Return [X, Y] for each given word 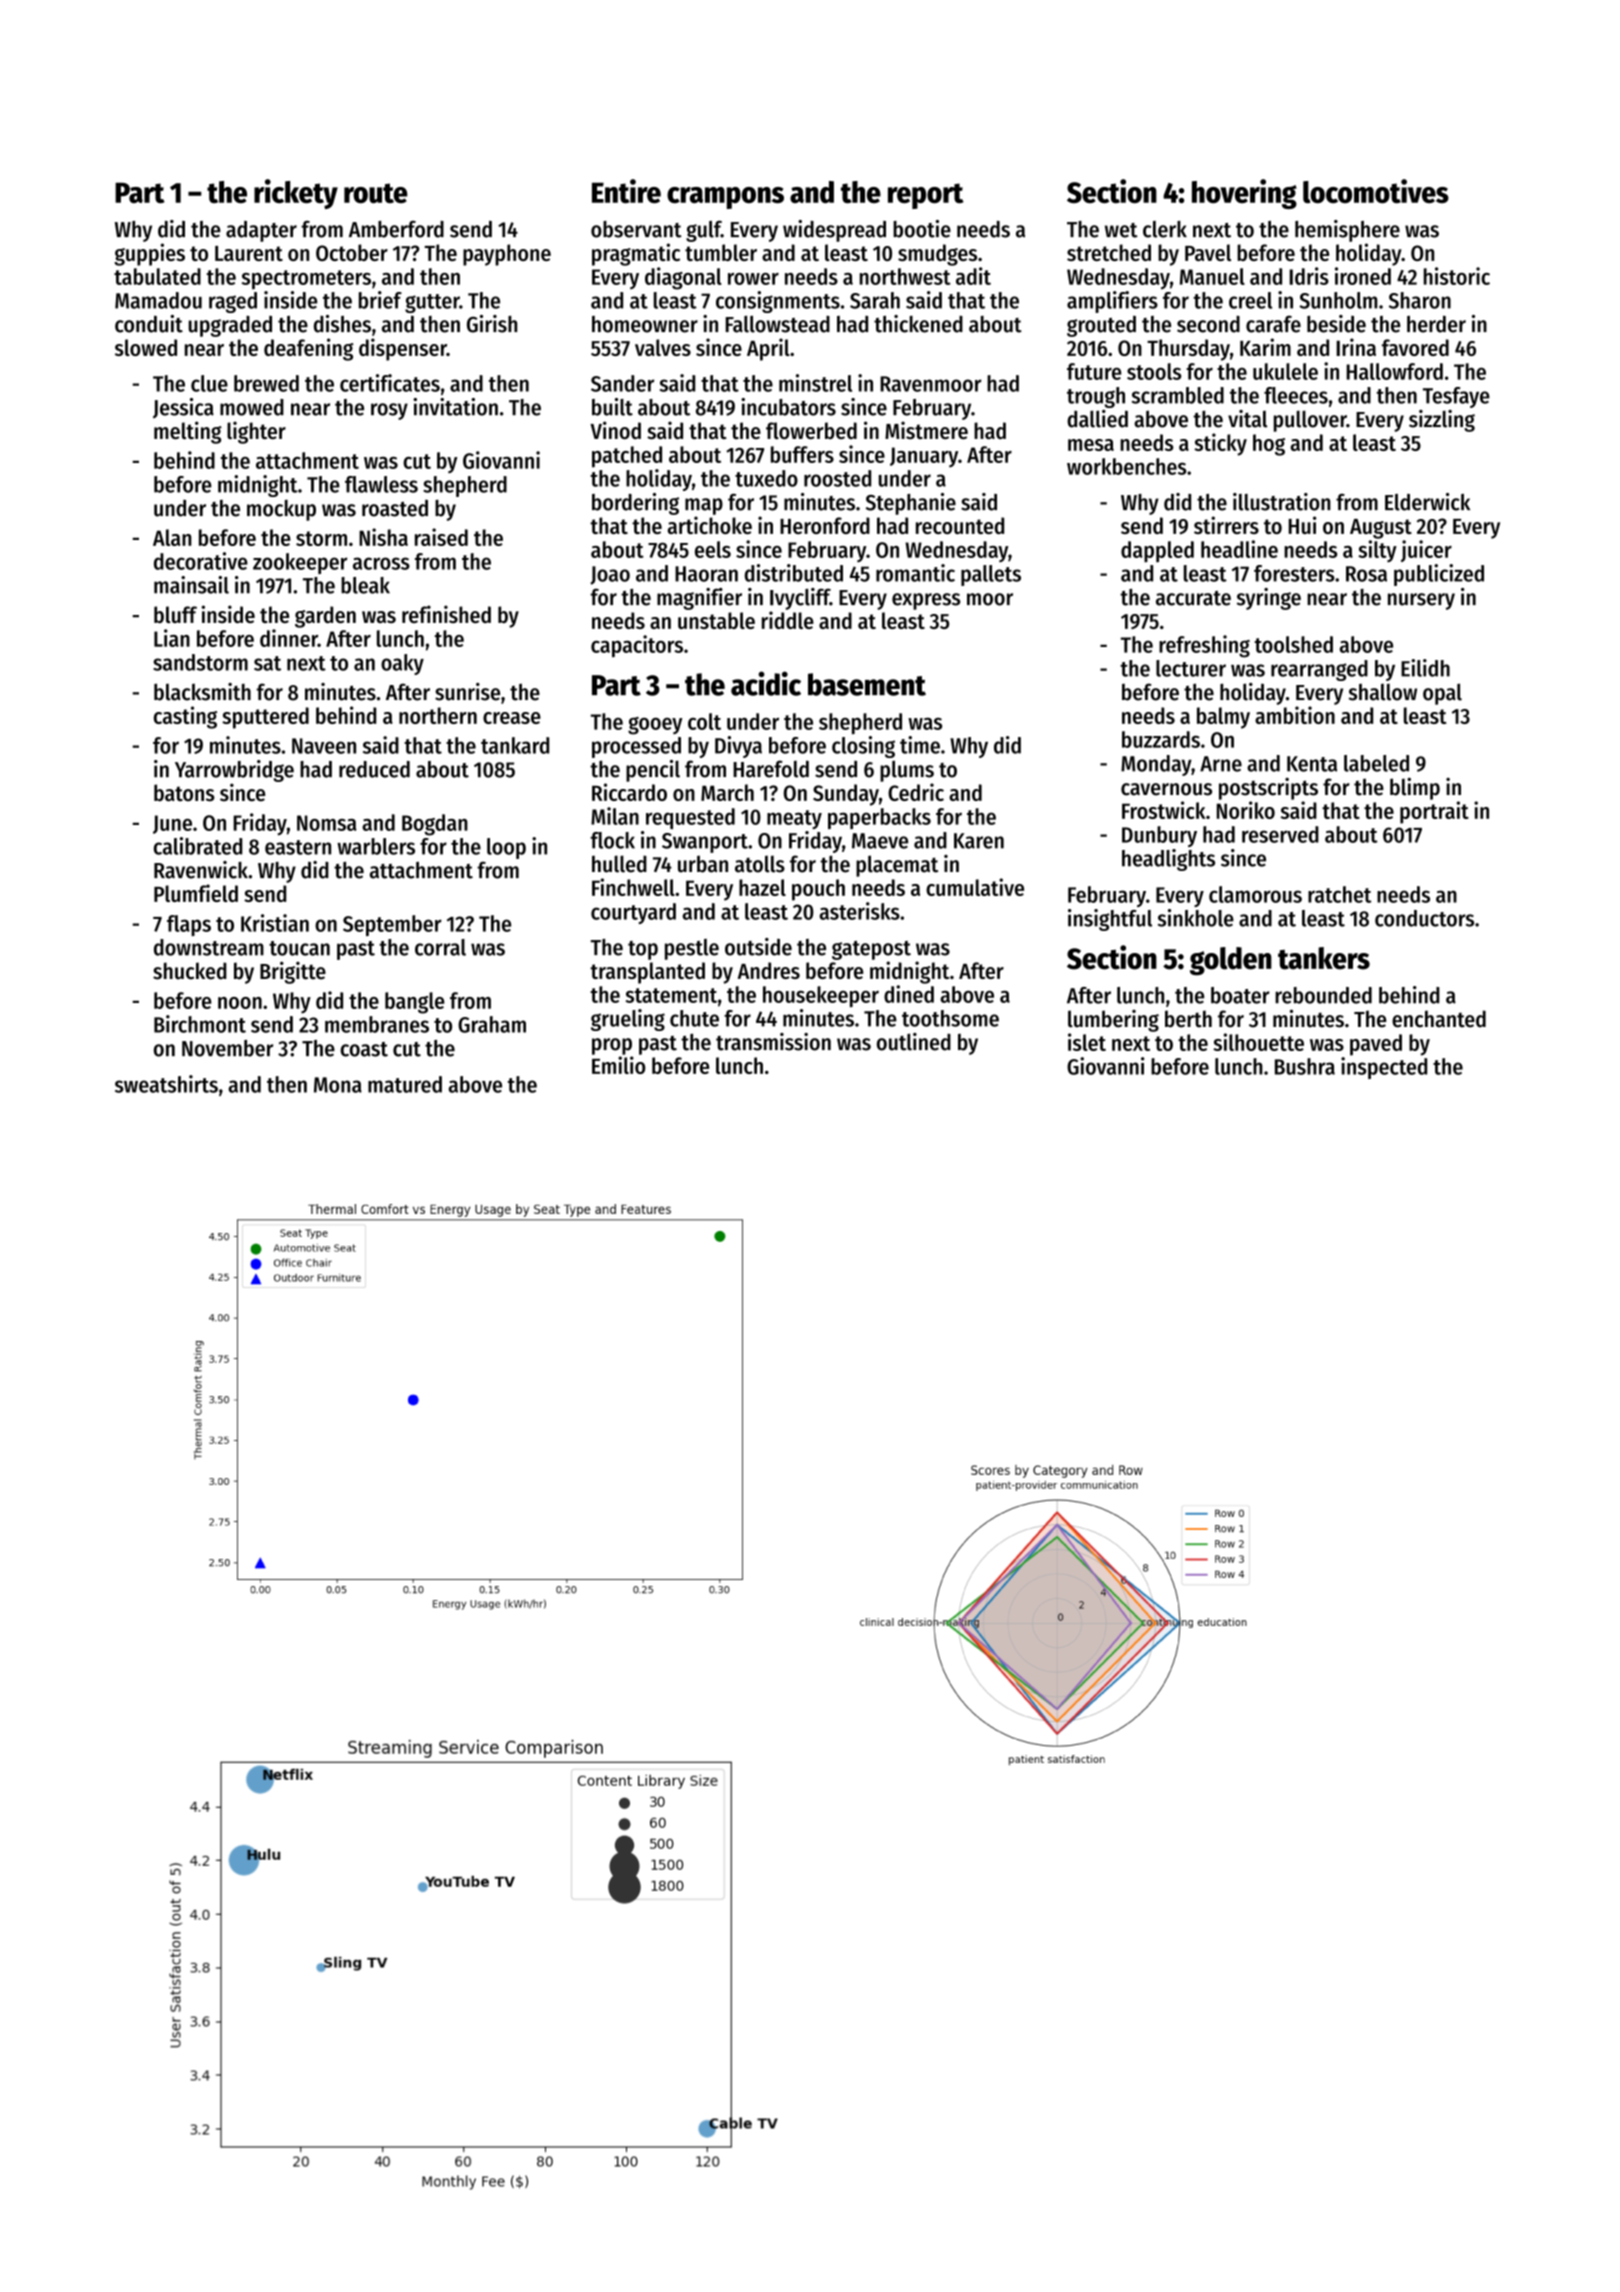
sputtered [265, 718]
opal [1442, 694]
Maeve [880, 841]
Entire [626, 191]
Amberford [396, 229]
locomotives [1376, 191]
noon [240, 1003]
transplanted [647, 973]
